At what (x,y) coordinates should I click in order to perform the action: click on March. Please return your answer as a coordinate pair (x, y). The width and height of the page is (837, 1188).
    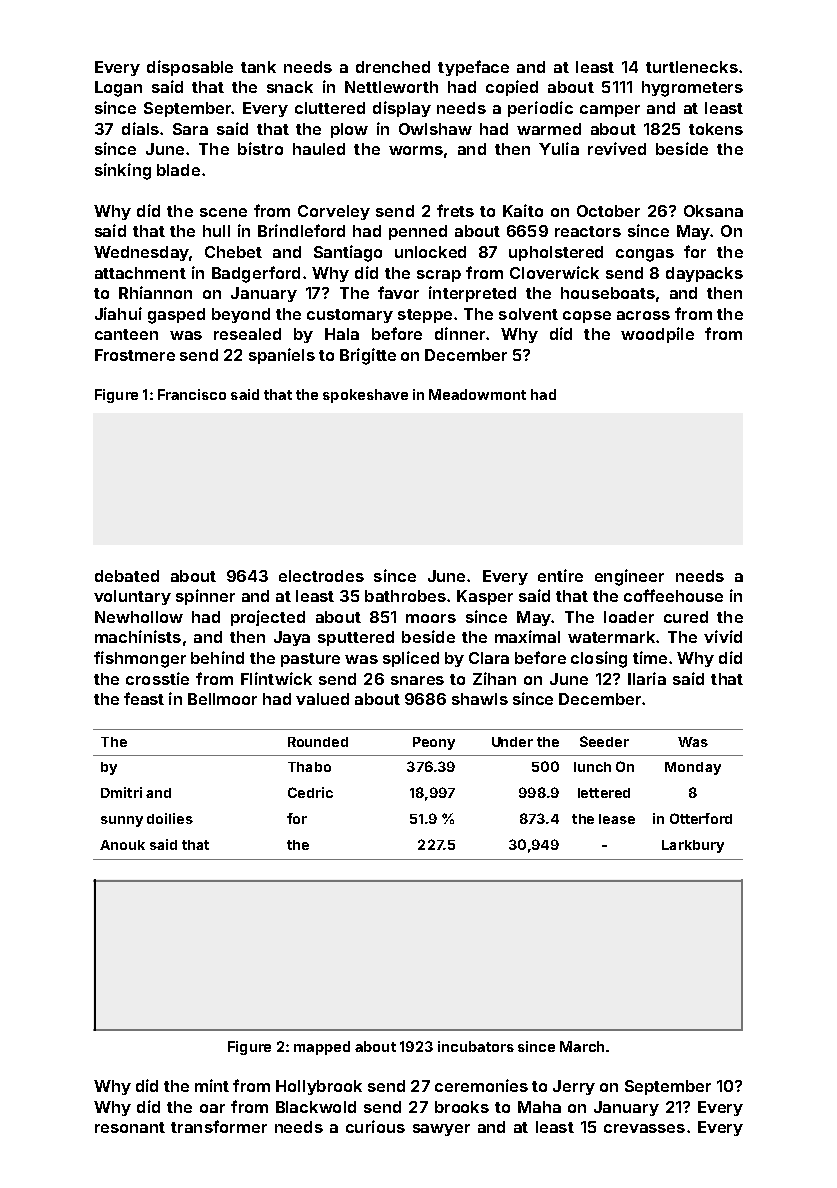
    Looking at the image, I should click on (582, 1046).
